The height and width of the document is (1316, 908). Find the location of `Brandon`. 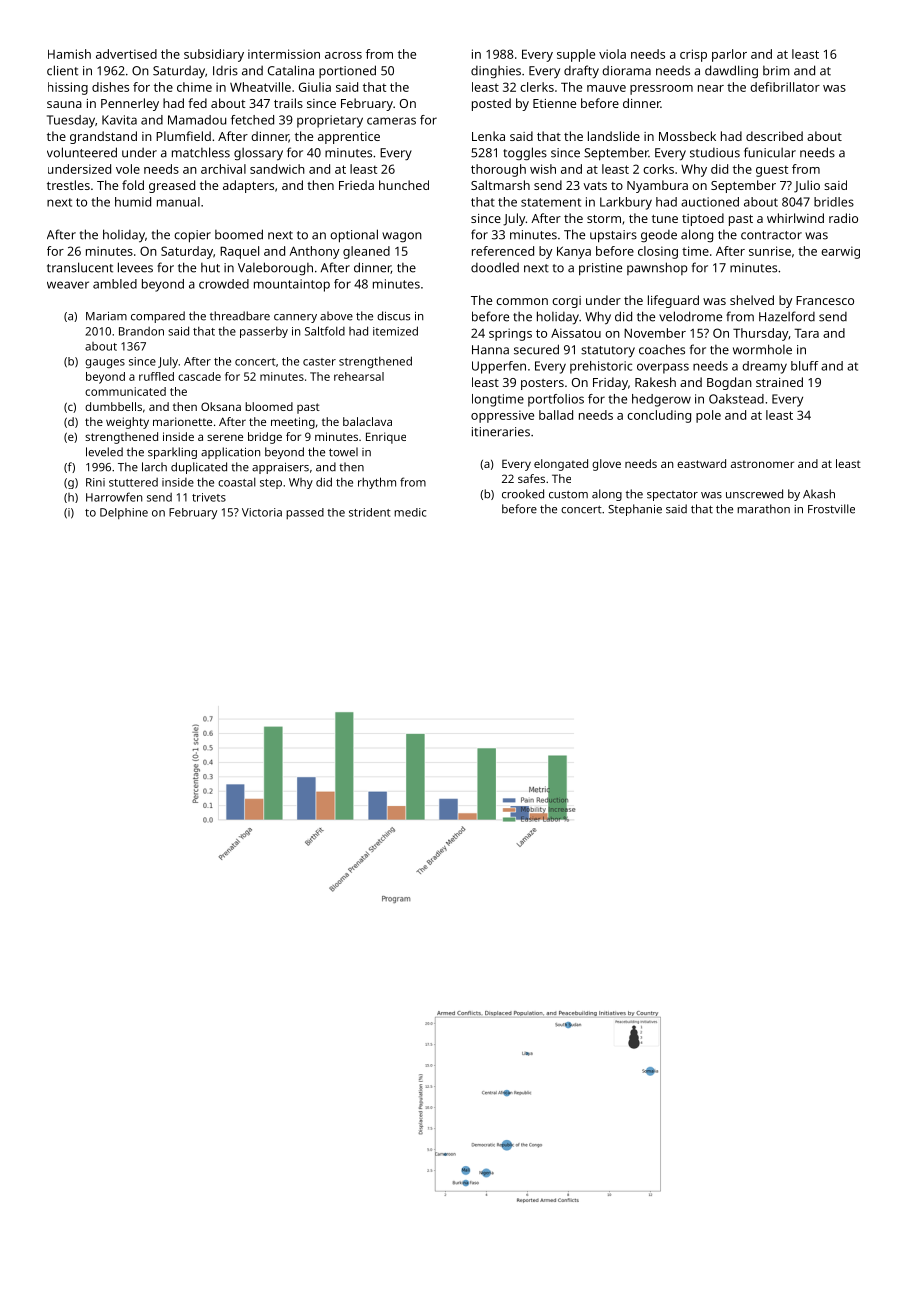

Brandon is located at coordinates (141, 331).
